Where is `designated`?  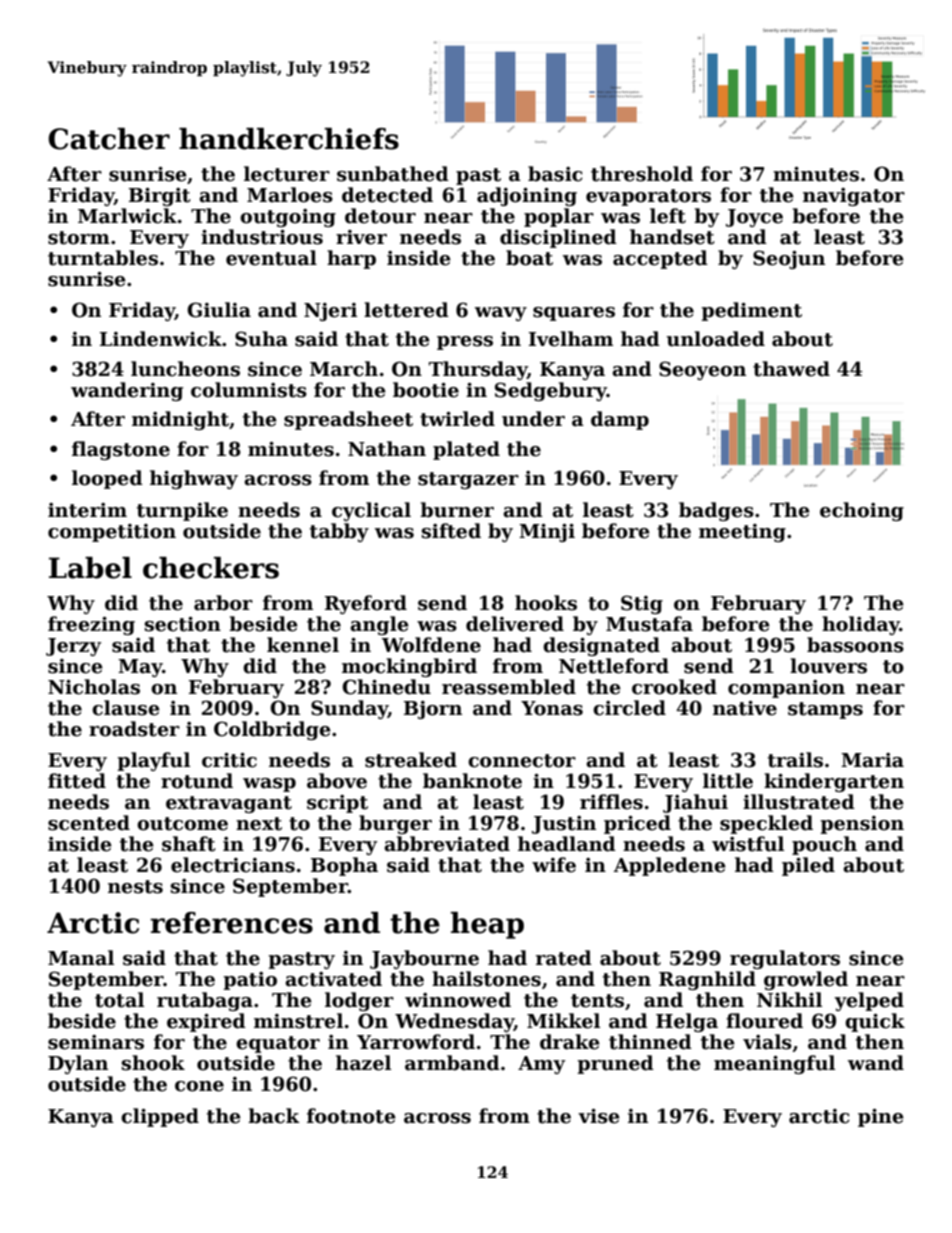 designated is located at coordinates (601, 646).
